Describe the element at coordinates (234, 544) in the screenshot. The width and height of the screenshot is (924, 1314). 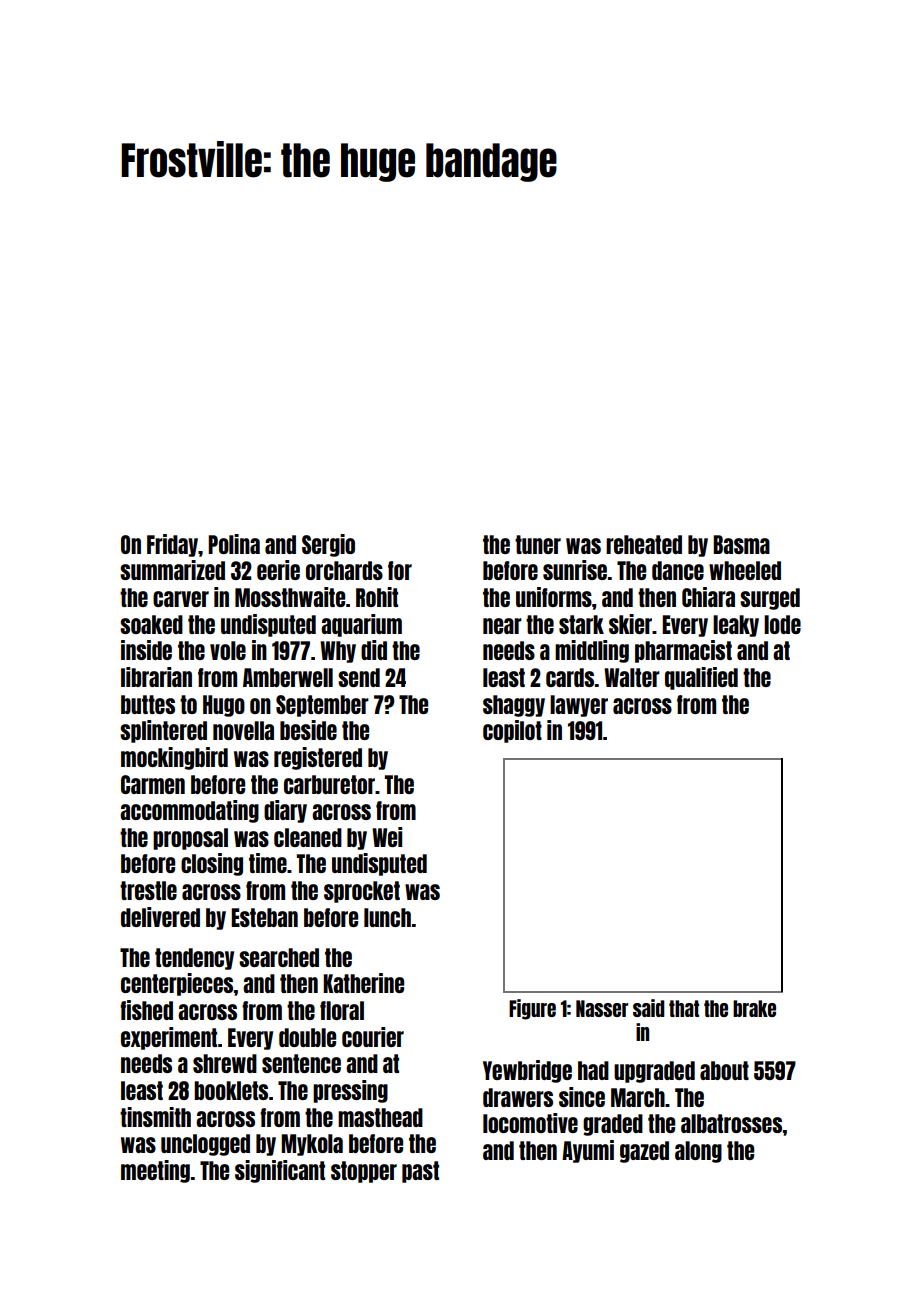
I see `Polina` at that location.
